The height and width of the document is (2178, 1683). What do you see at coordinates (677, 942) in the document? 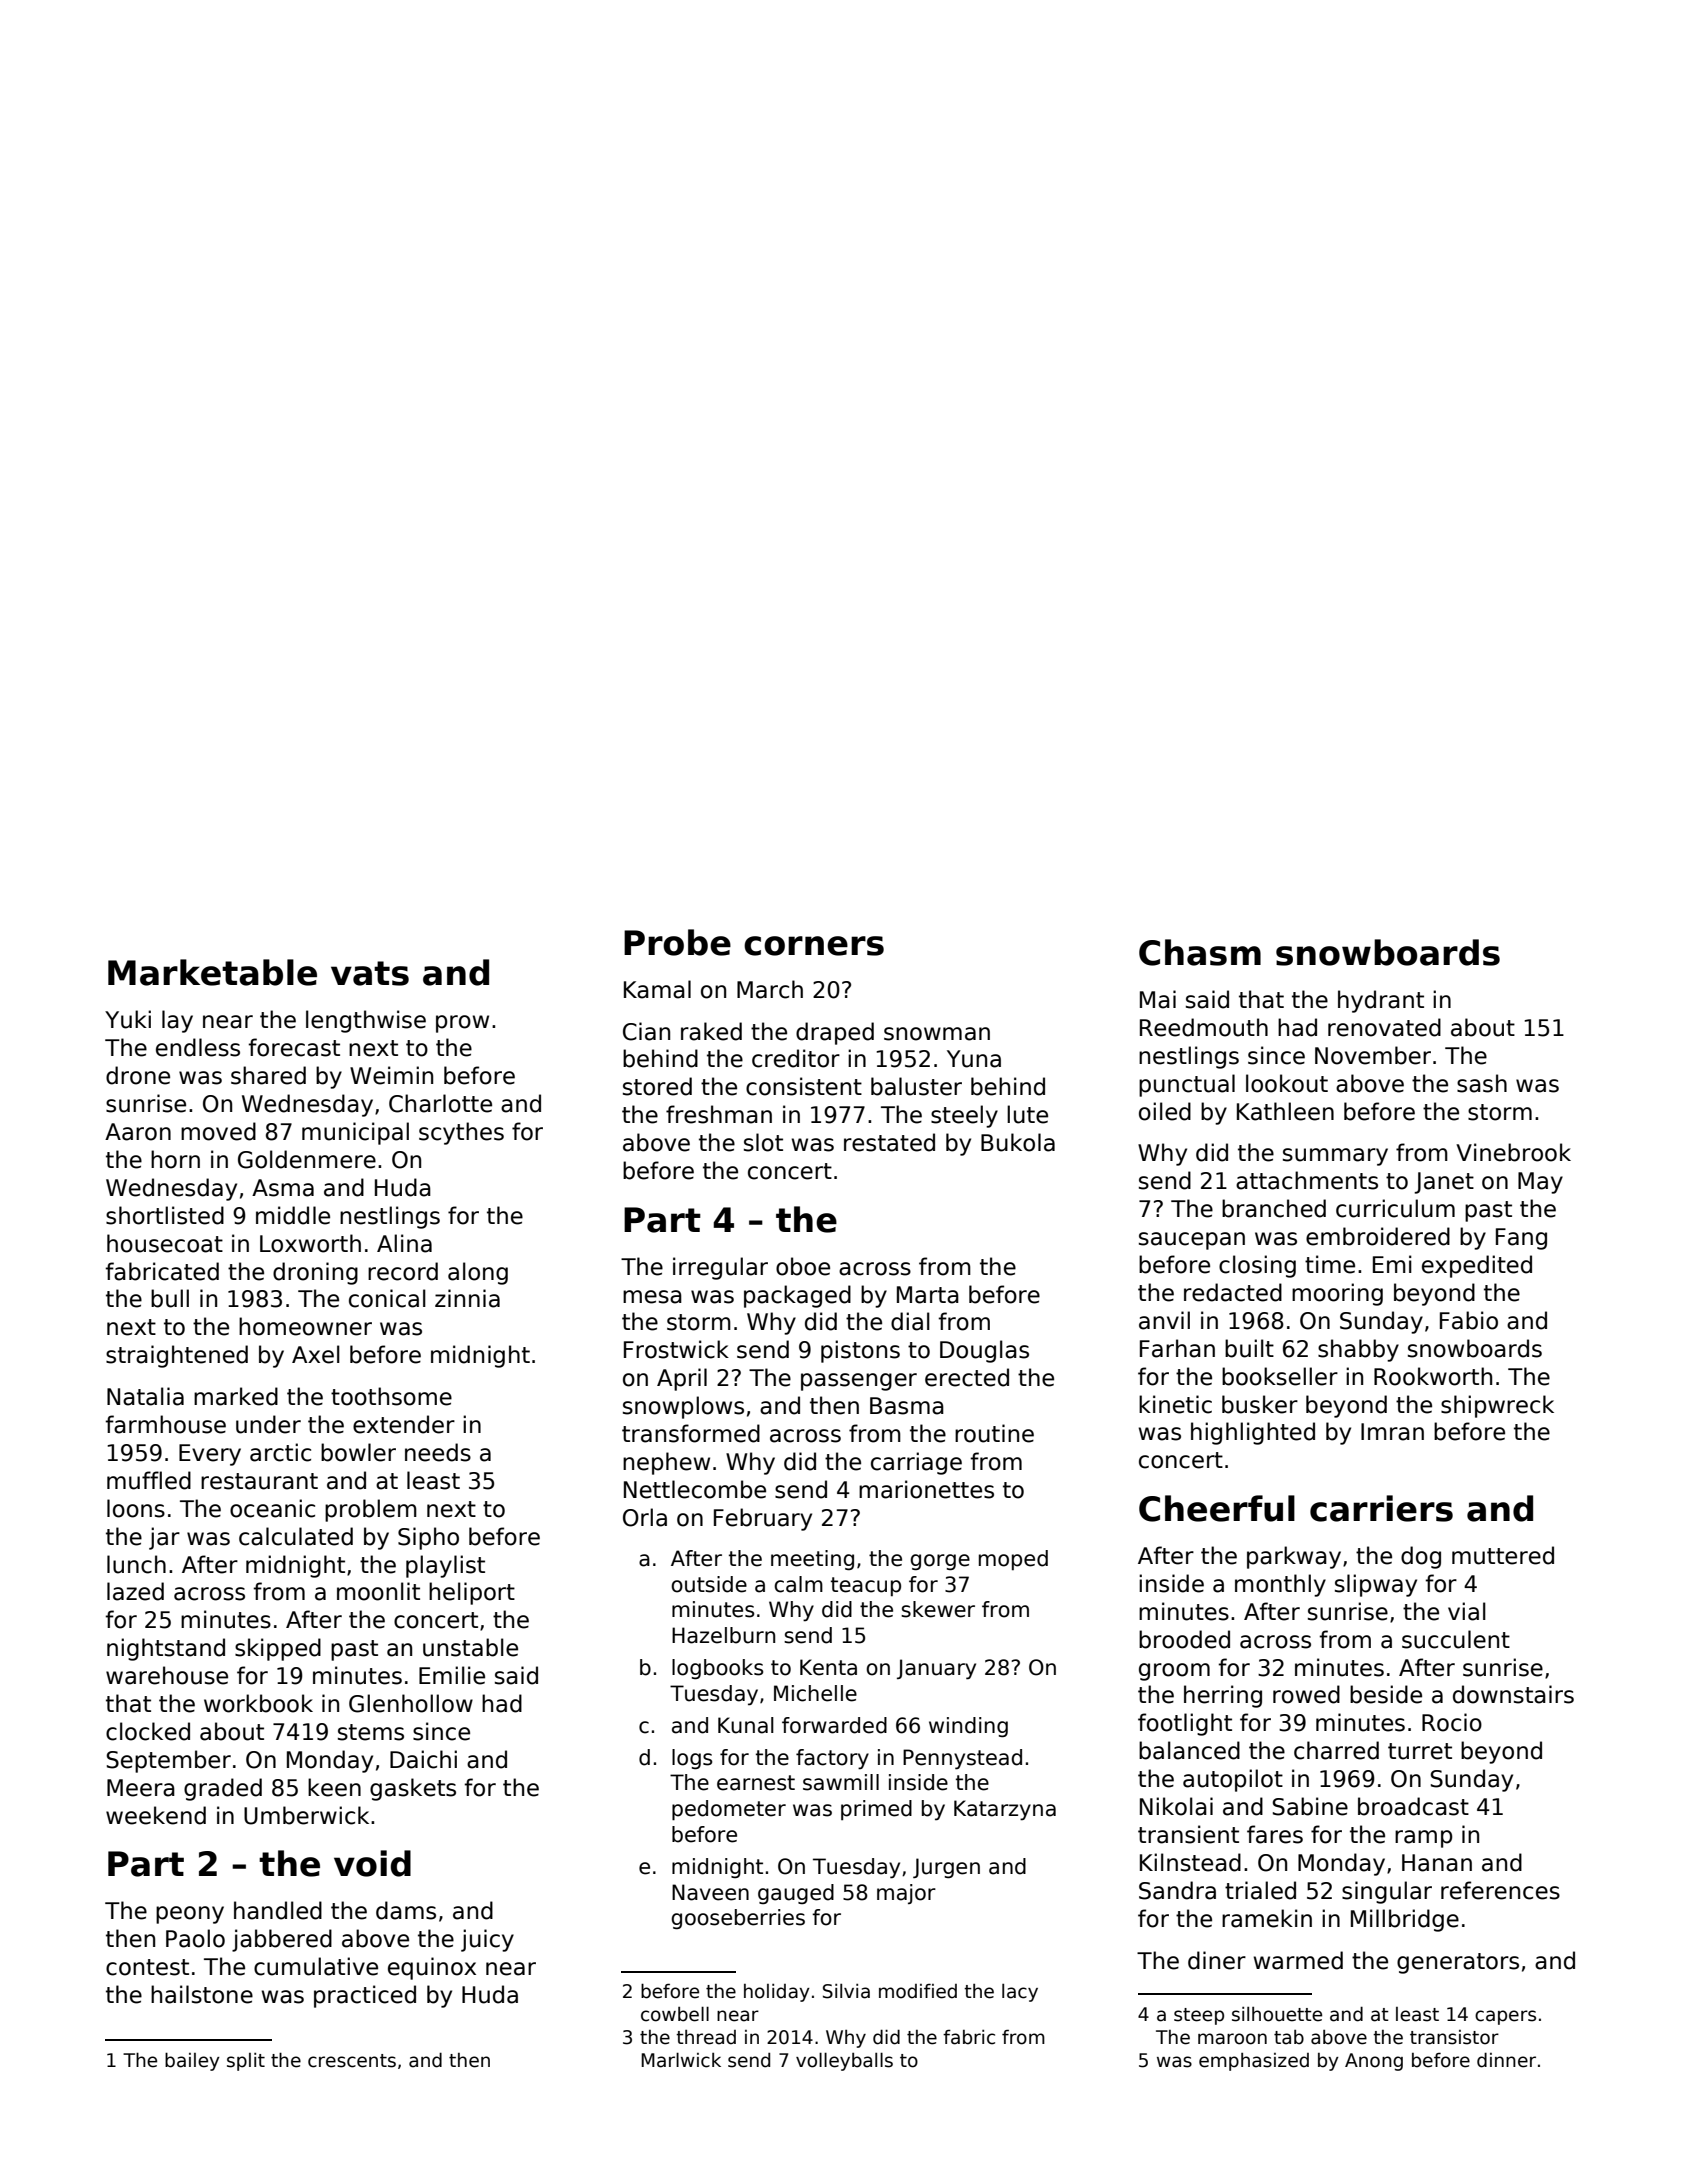
I see `Probe` at bounding box center [677, 942].
